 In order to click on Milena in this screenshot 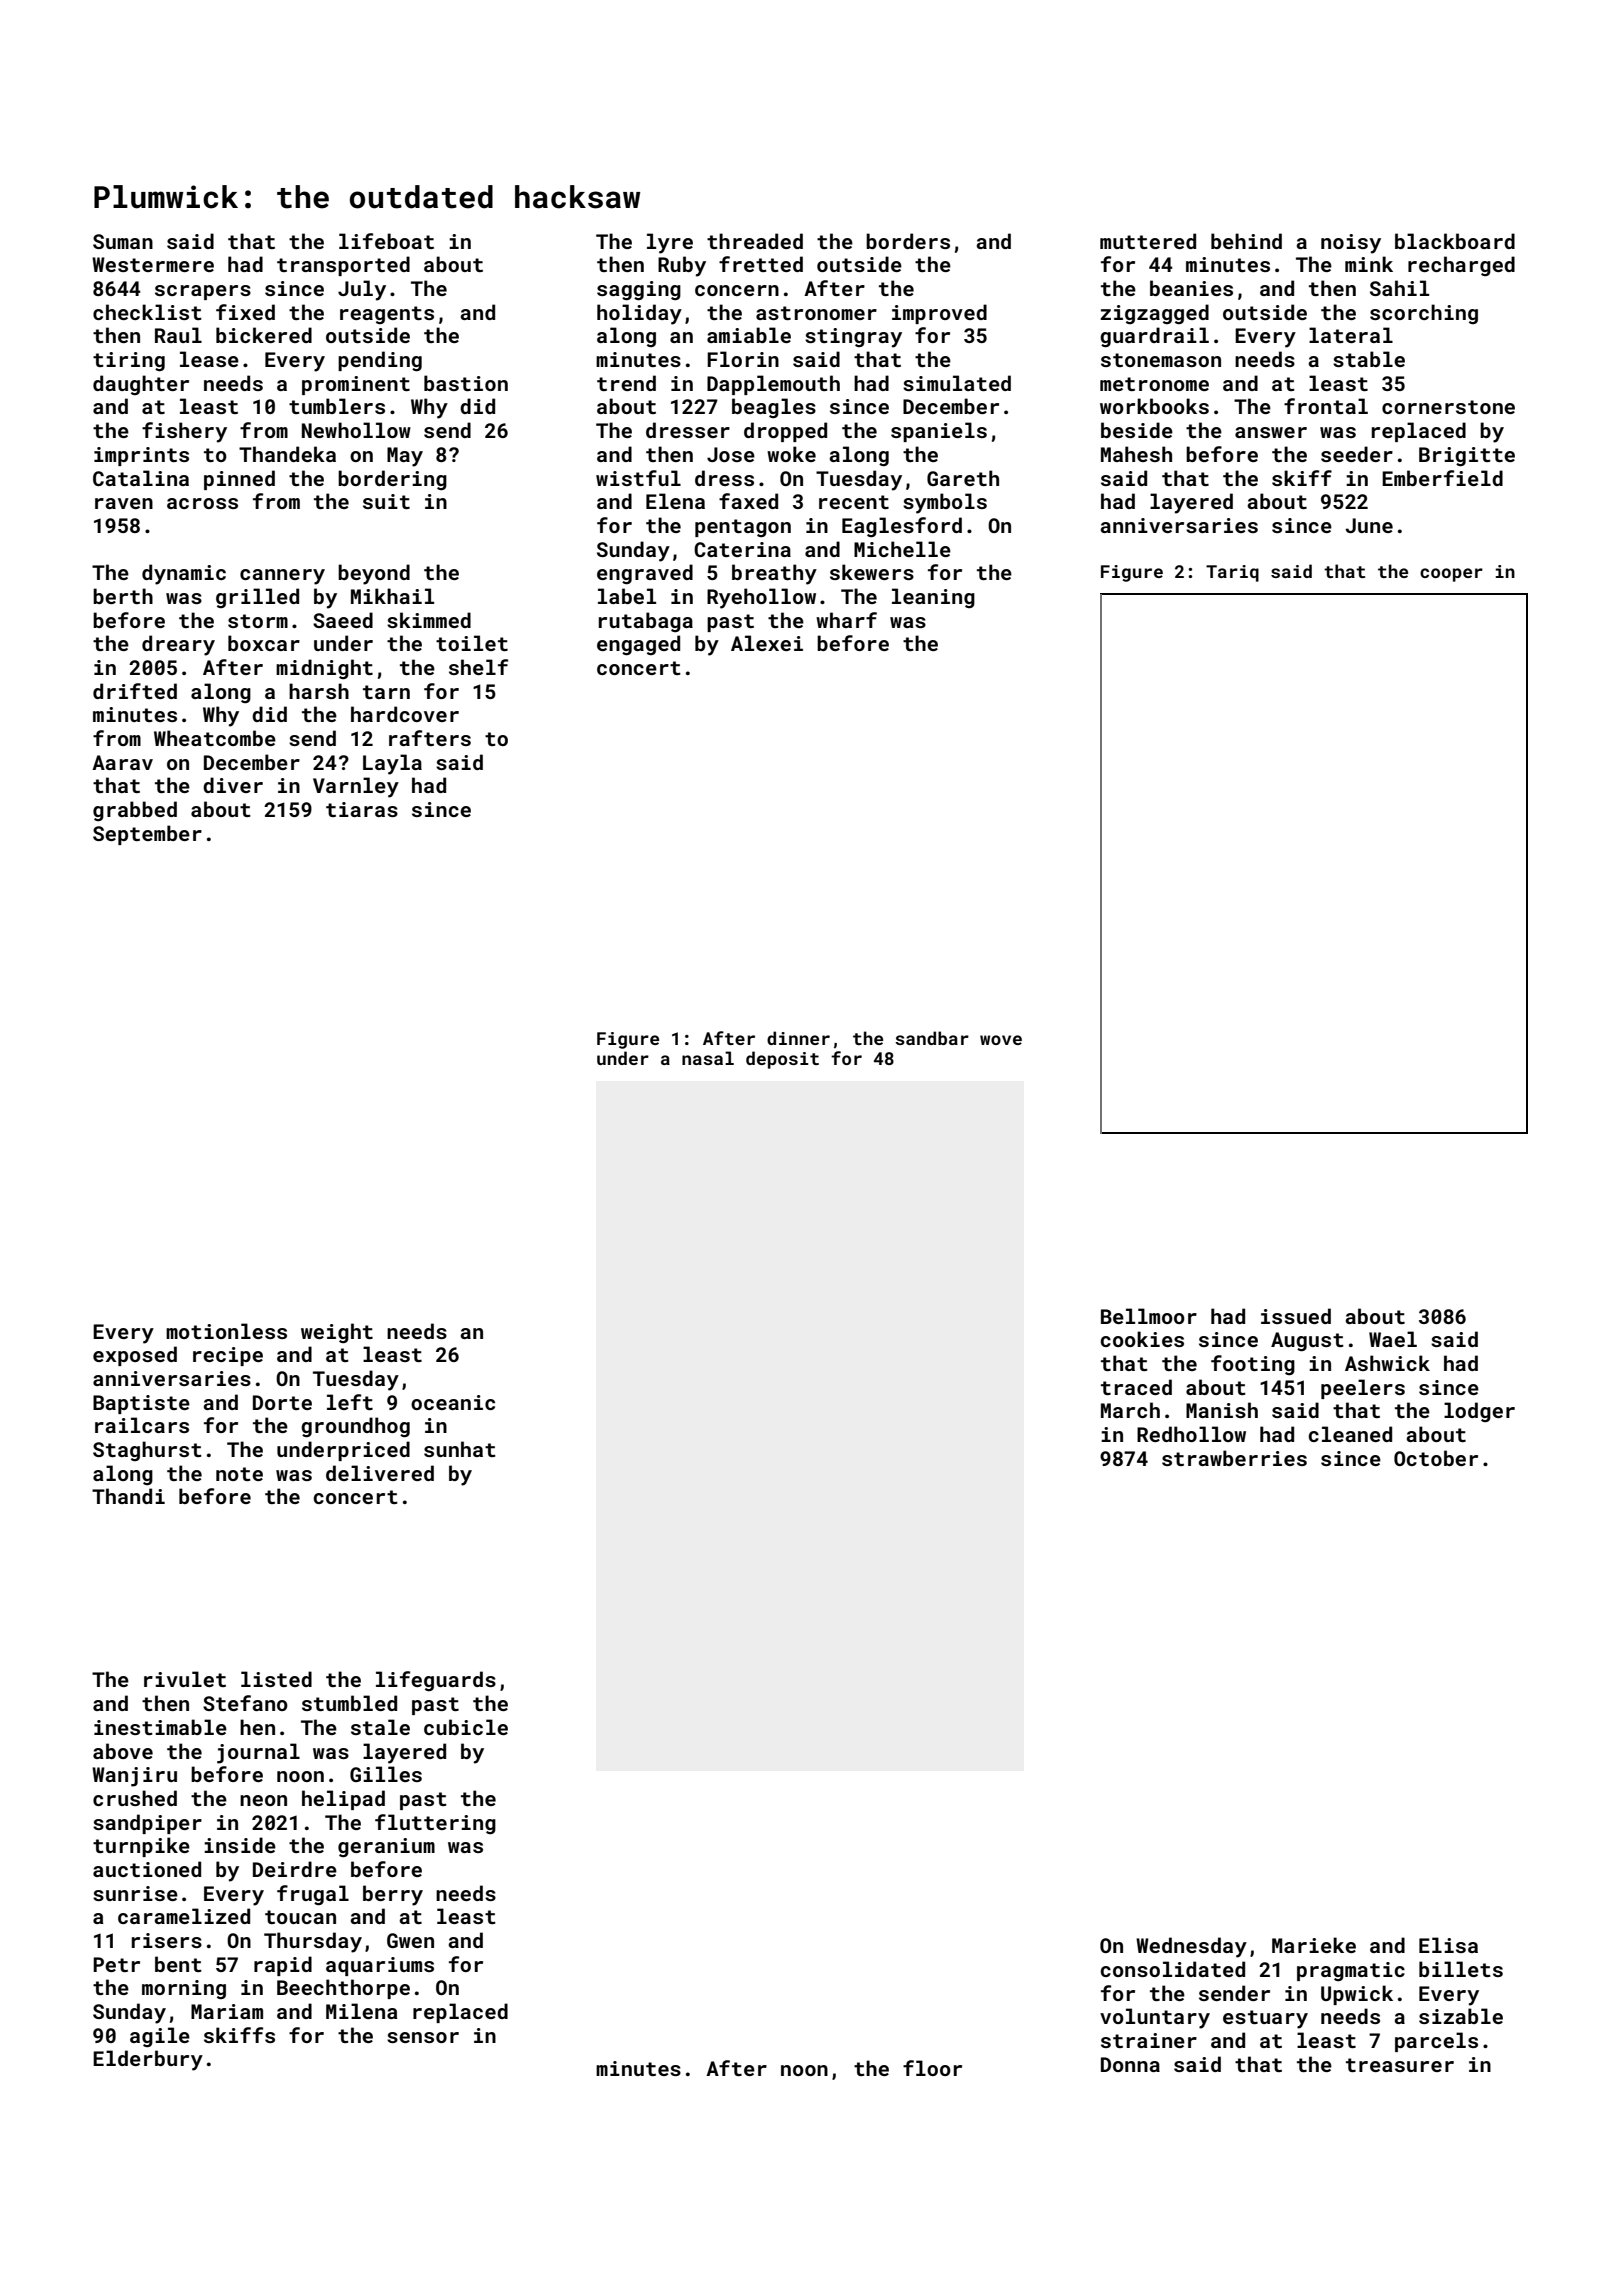, I will do `click(362, 2011)`.
